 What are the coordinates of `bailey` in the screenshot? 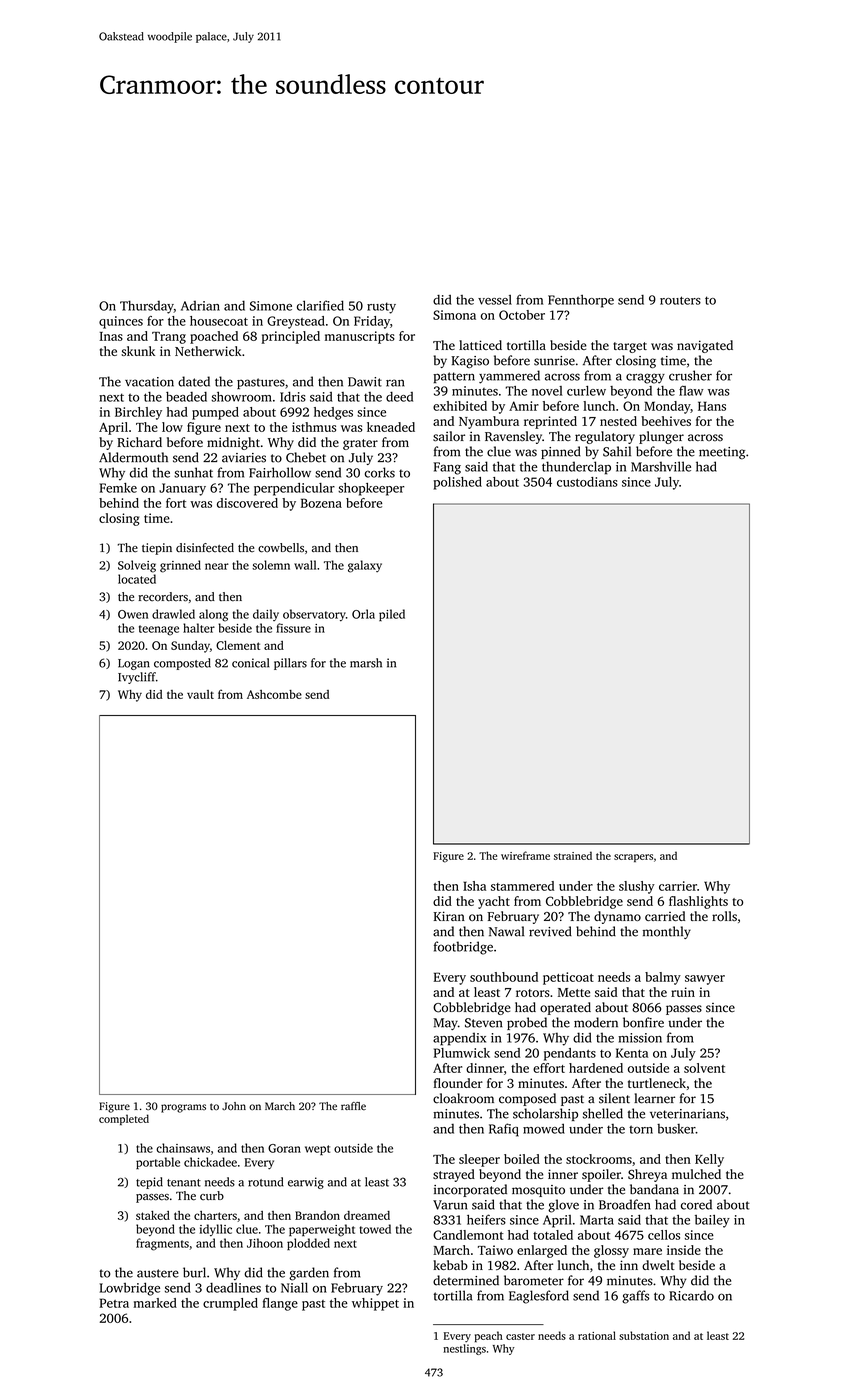 It's located at (712, 1221).
